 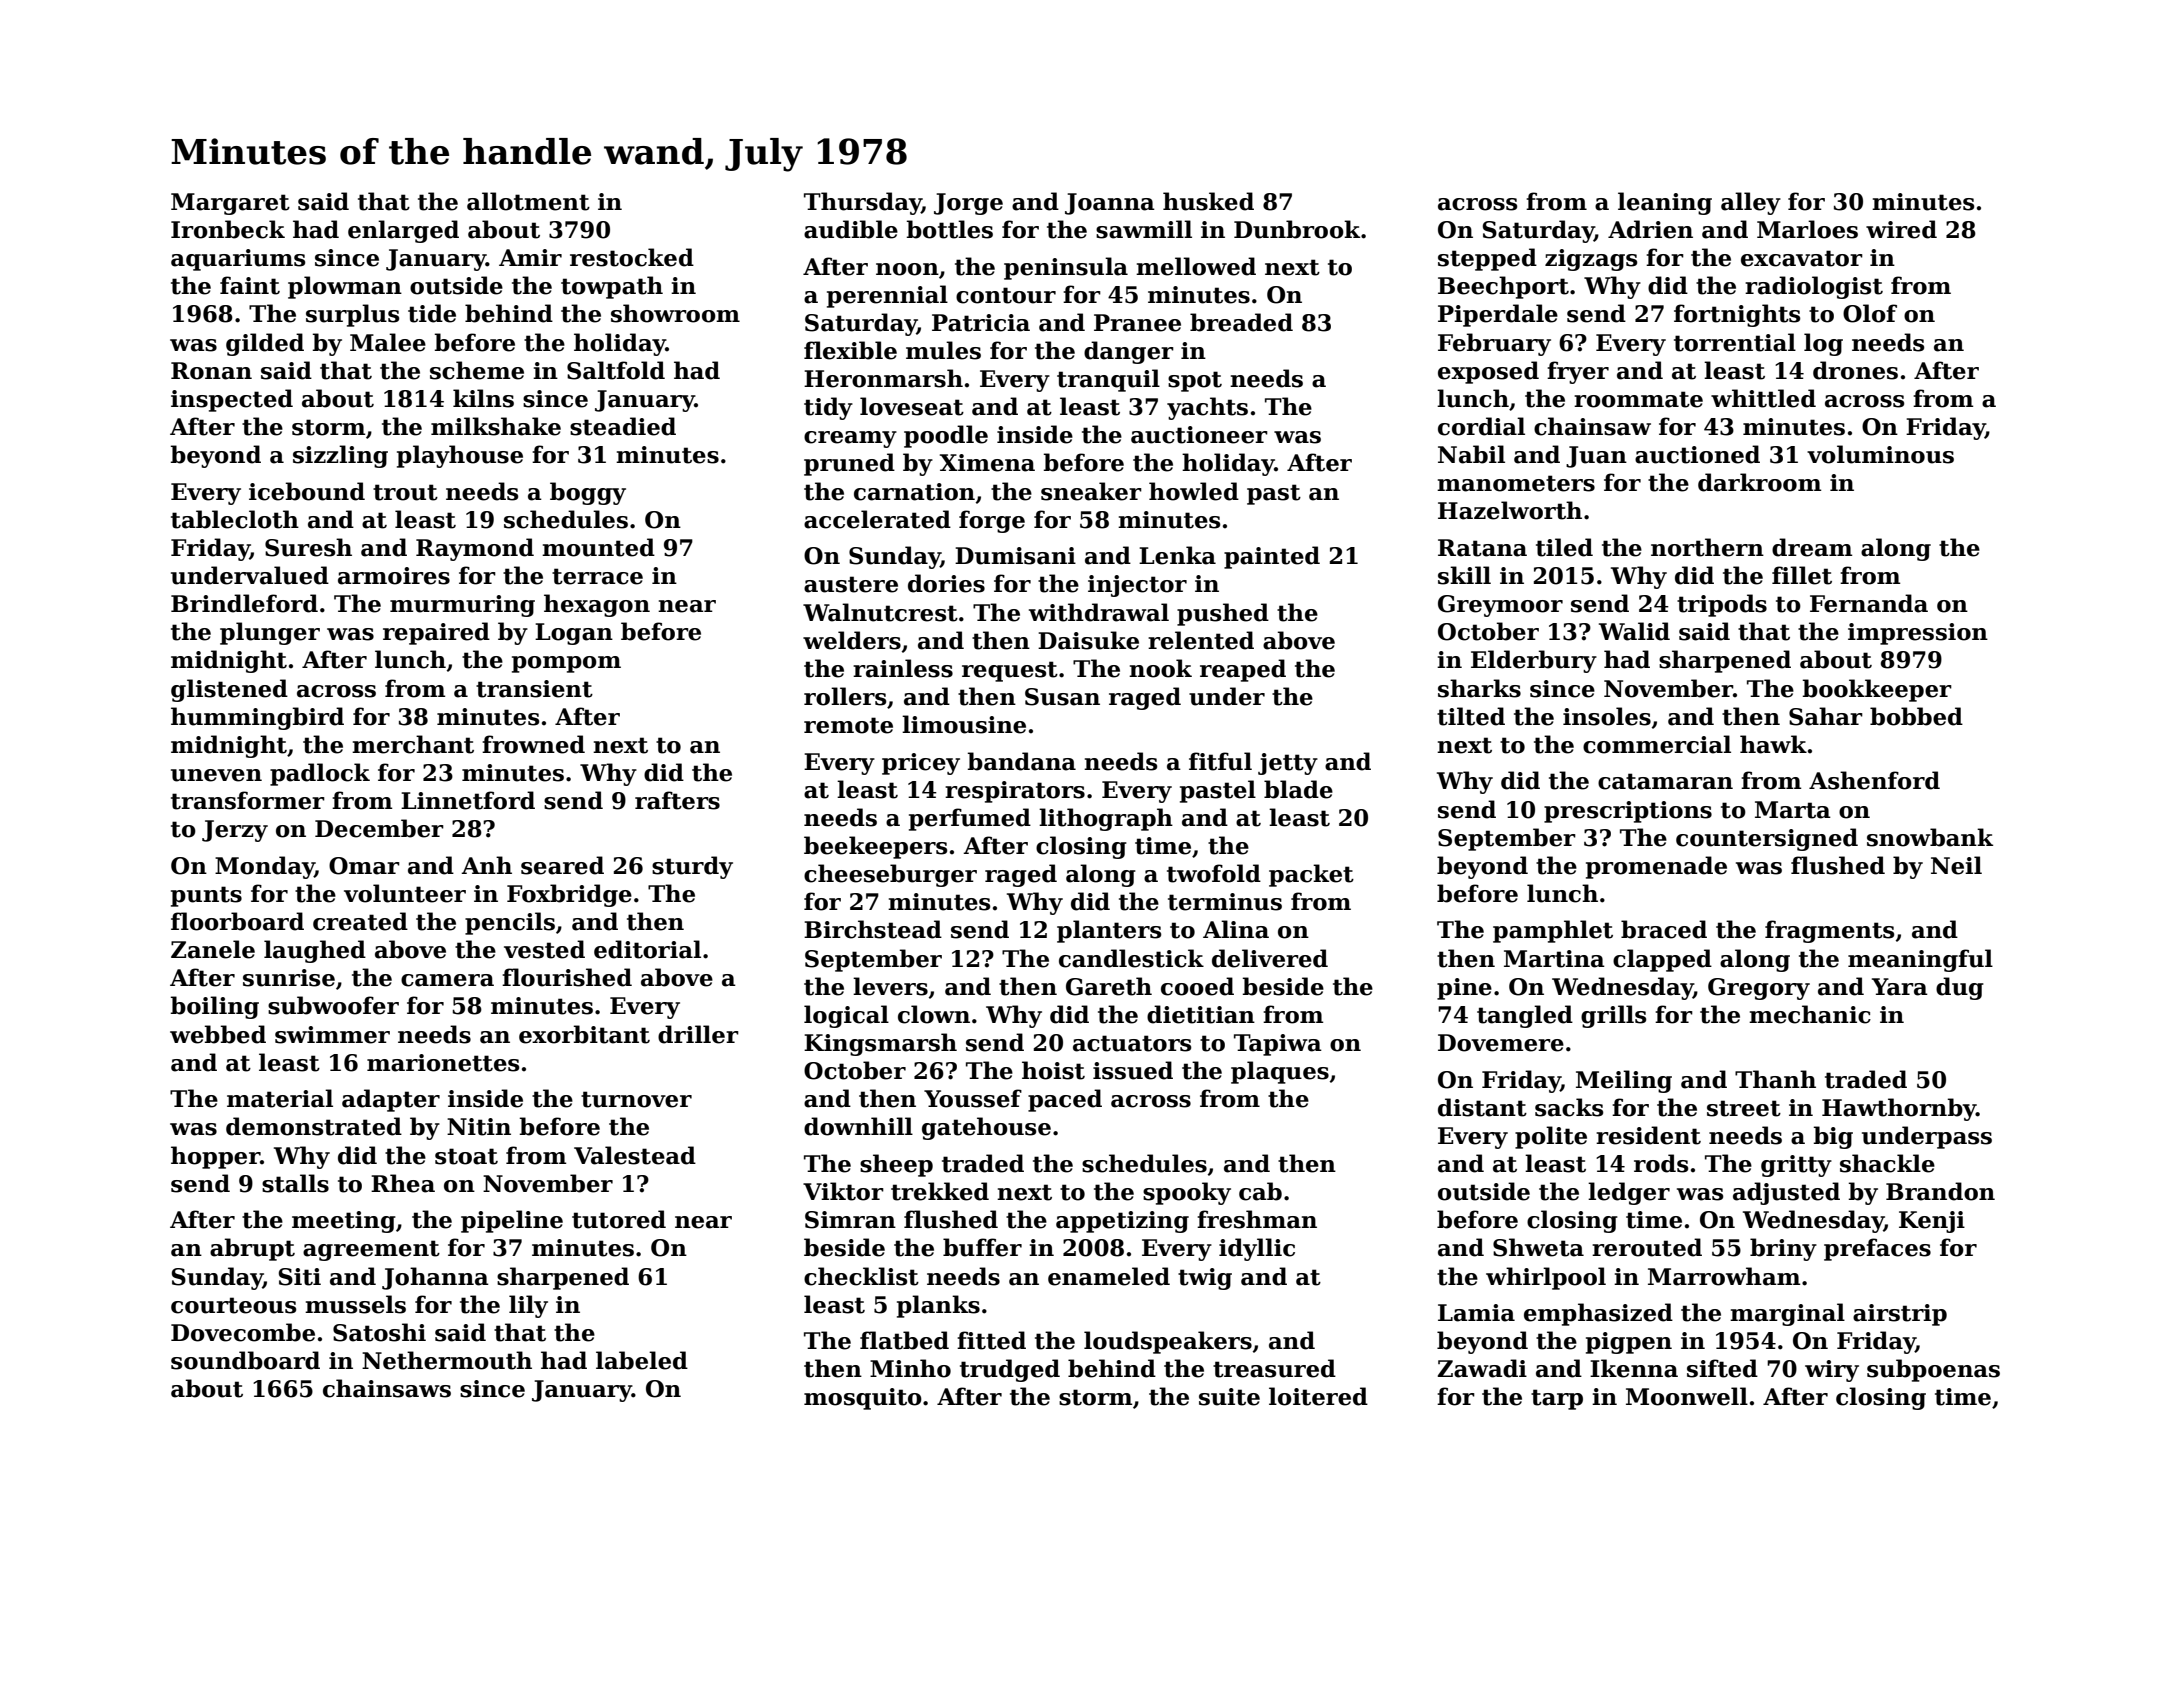 I want to click on Nethermouth, so click(x=447, y=1360).
